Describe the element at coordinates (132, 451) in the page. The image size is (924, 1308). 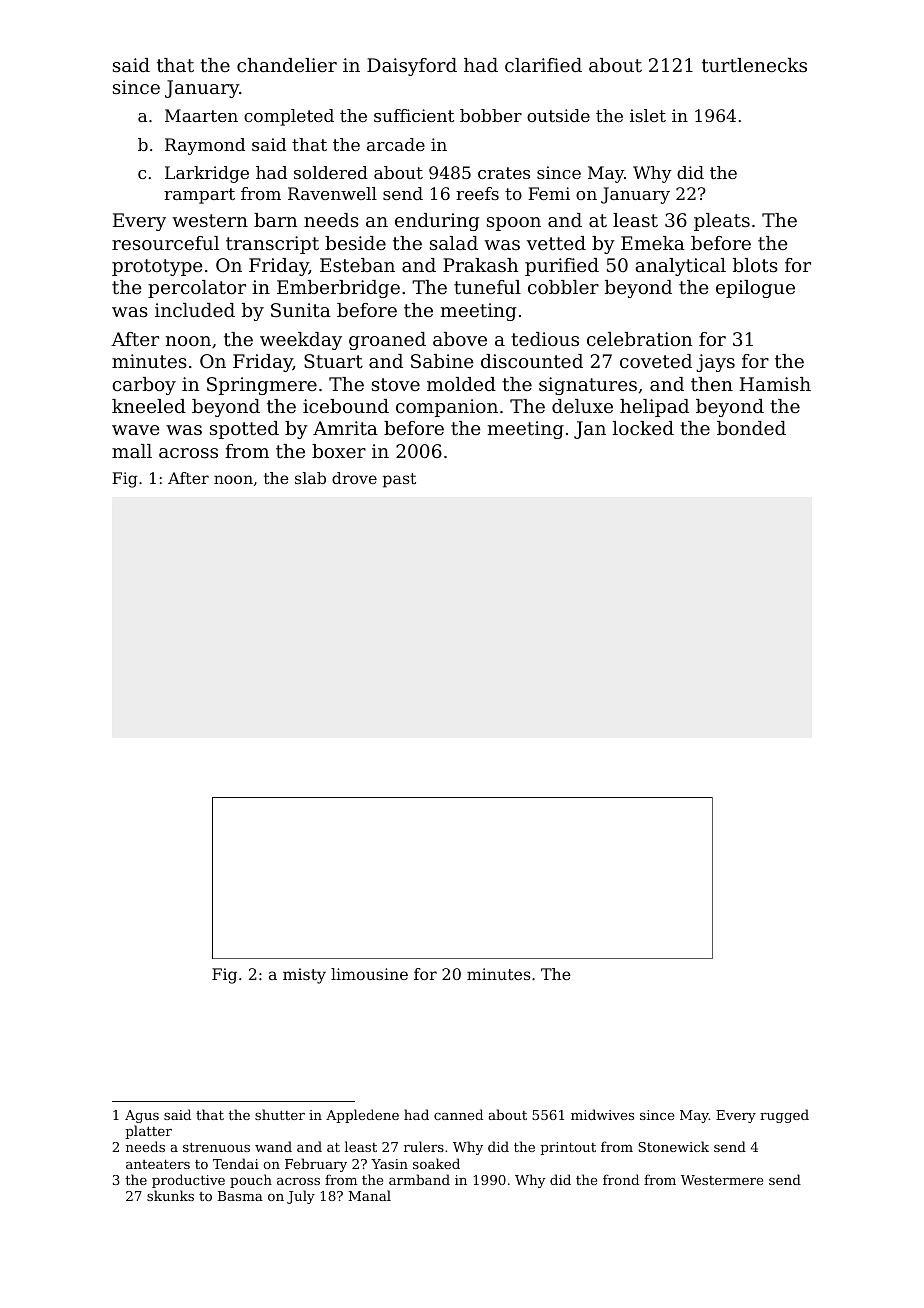
I see `mall` at that location.
